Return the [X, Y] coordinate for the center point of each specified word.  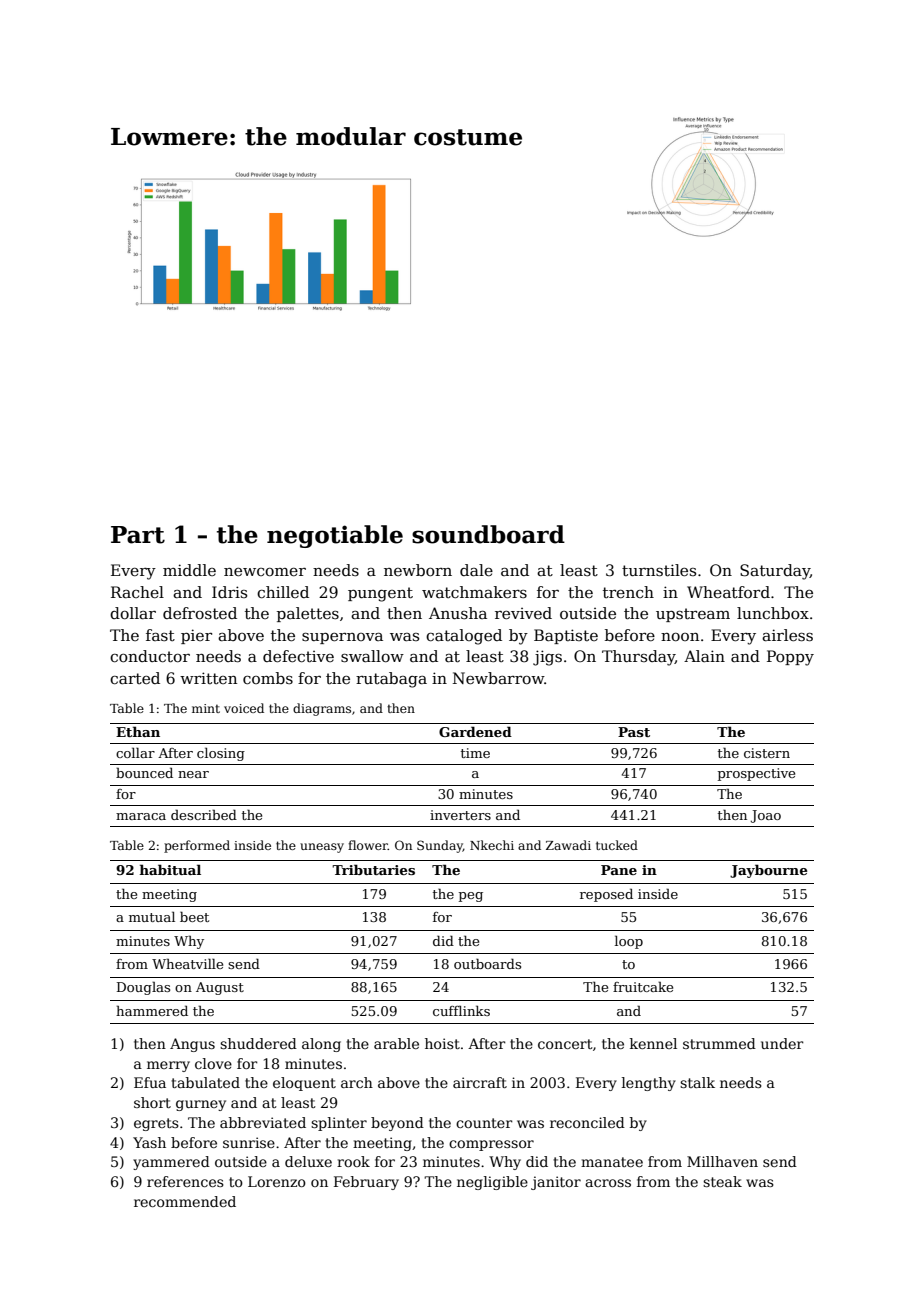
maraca [141, 816]
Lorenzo [277, 1181]
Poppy [790, 658]
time [475, 753]
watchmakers [474, 592]
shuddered [258, 1043]
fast [160, 635]
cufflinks [461, 1010]
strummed [719, 1043]
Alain [704, 656]
